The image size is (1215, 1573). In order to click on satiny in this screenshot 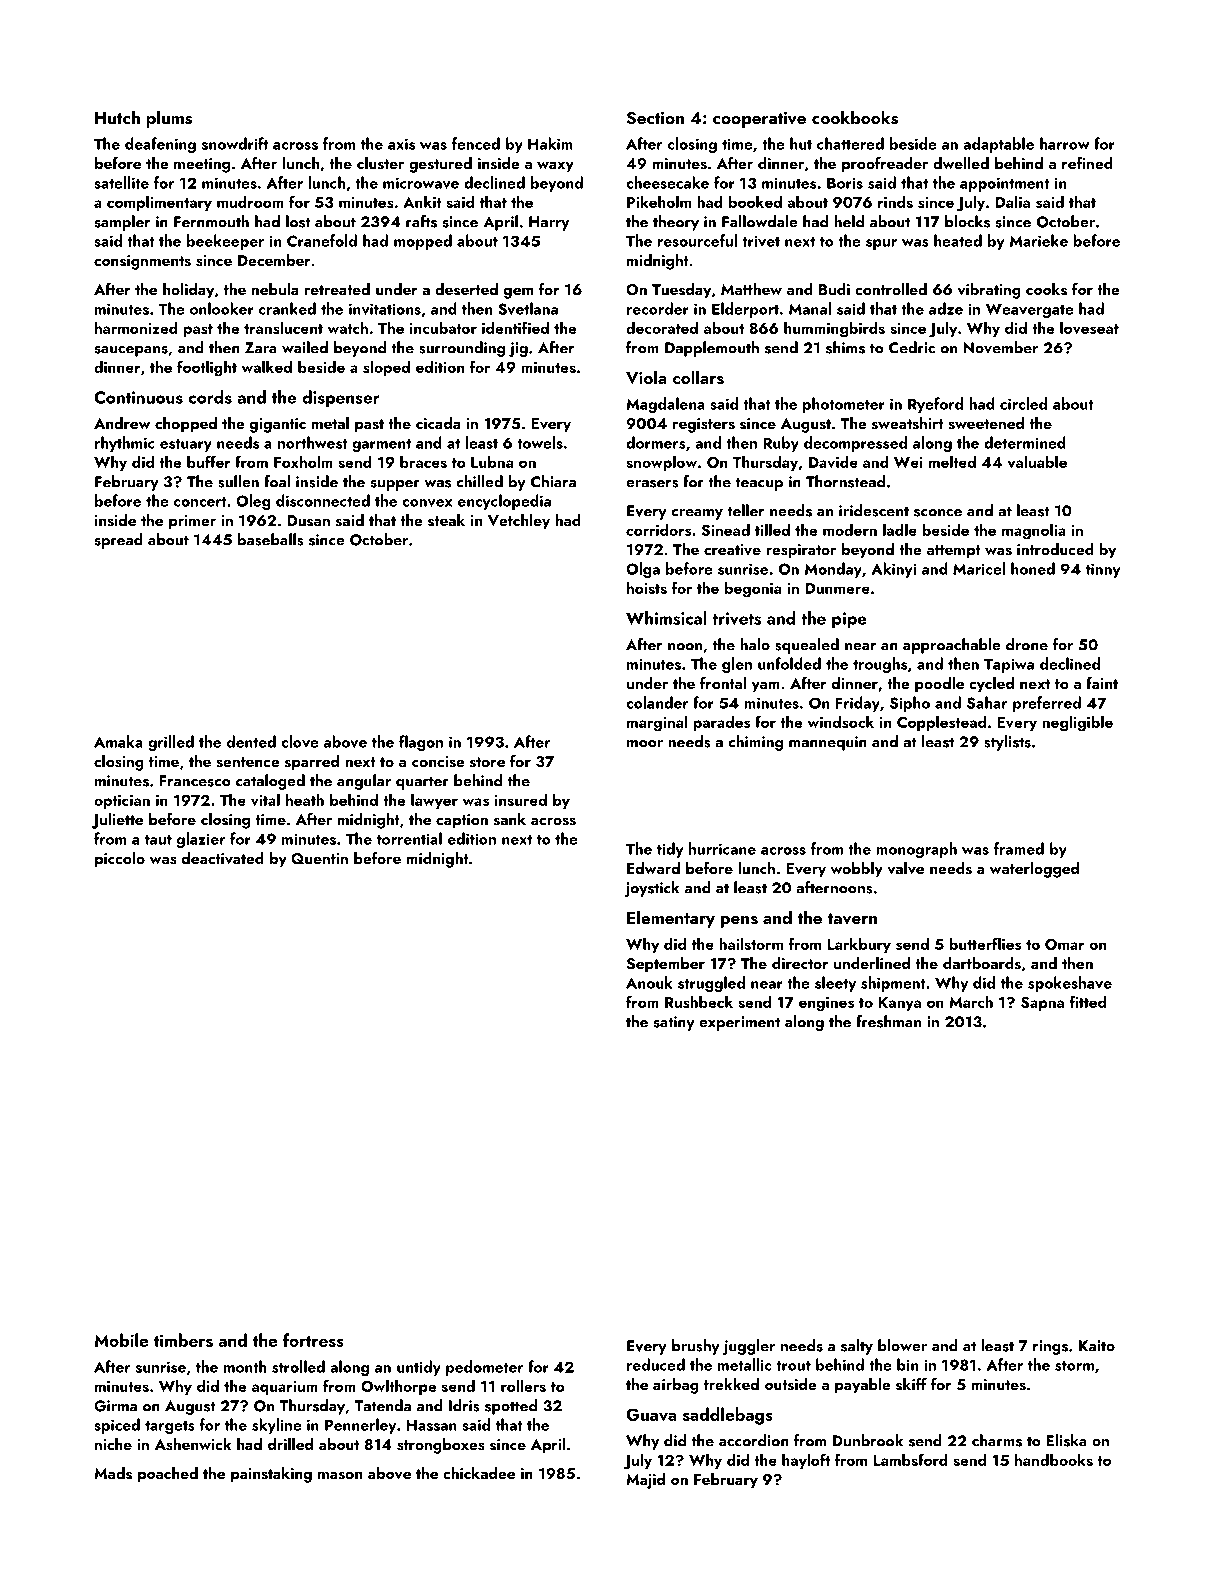, I will do `click(674, 1023)`.
